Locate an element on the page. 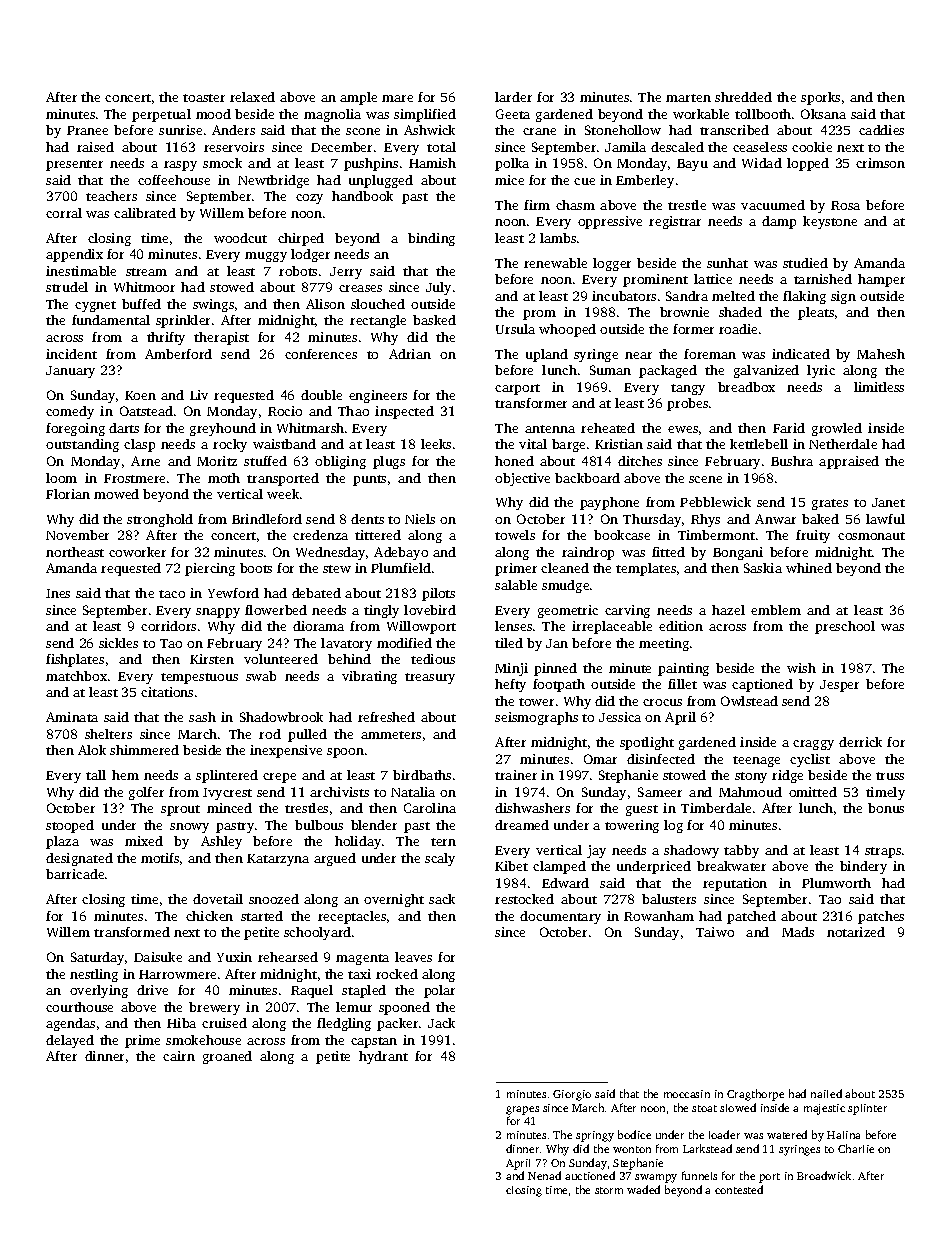 Image resolution: width=952 pixels, height=1233 pixels. Nenad is located at coordinates (544, 1175).
